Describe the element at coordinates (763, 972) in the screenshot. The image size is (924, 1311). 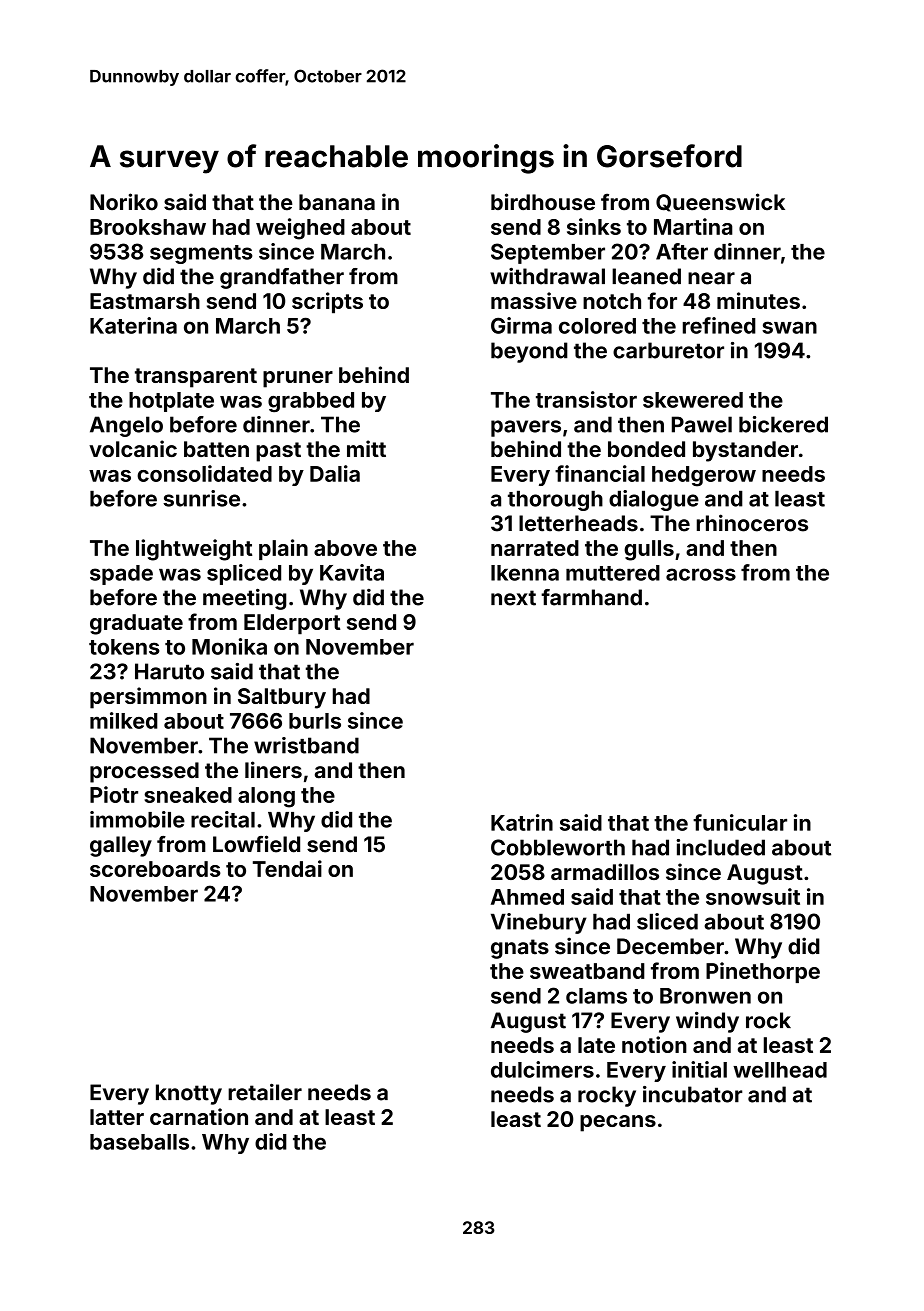
I see `Pinethorpe` at that location.
